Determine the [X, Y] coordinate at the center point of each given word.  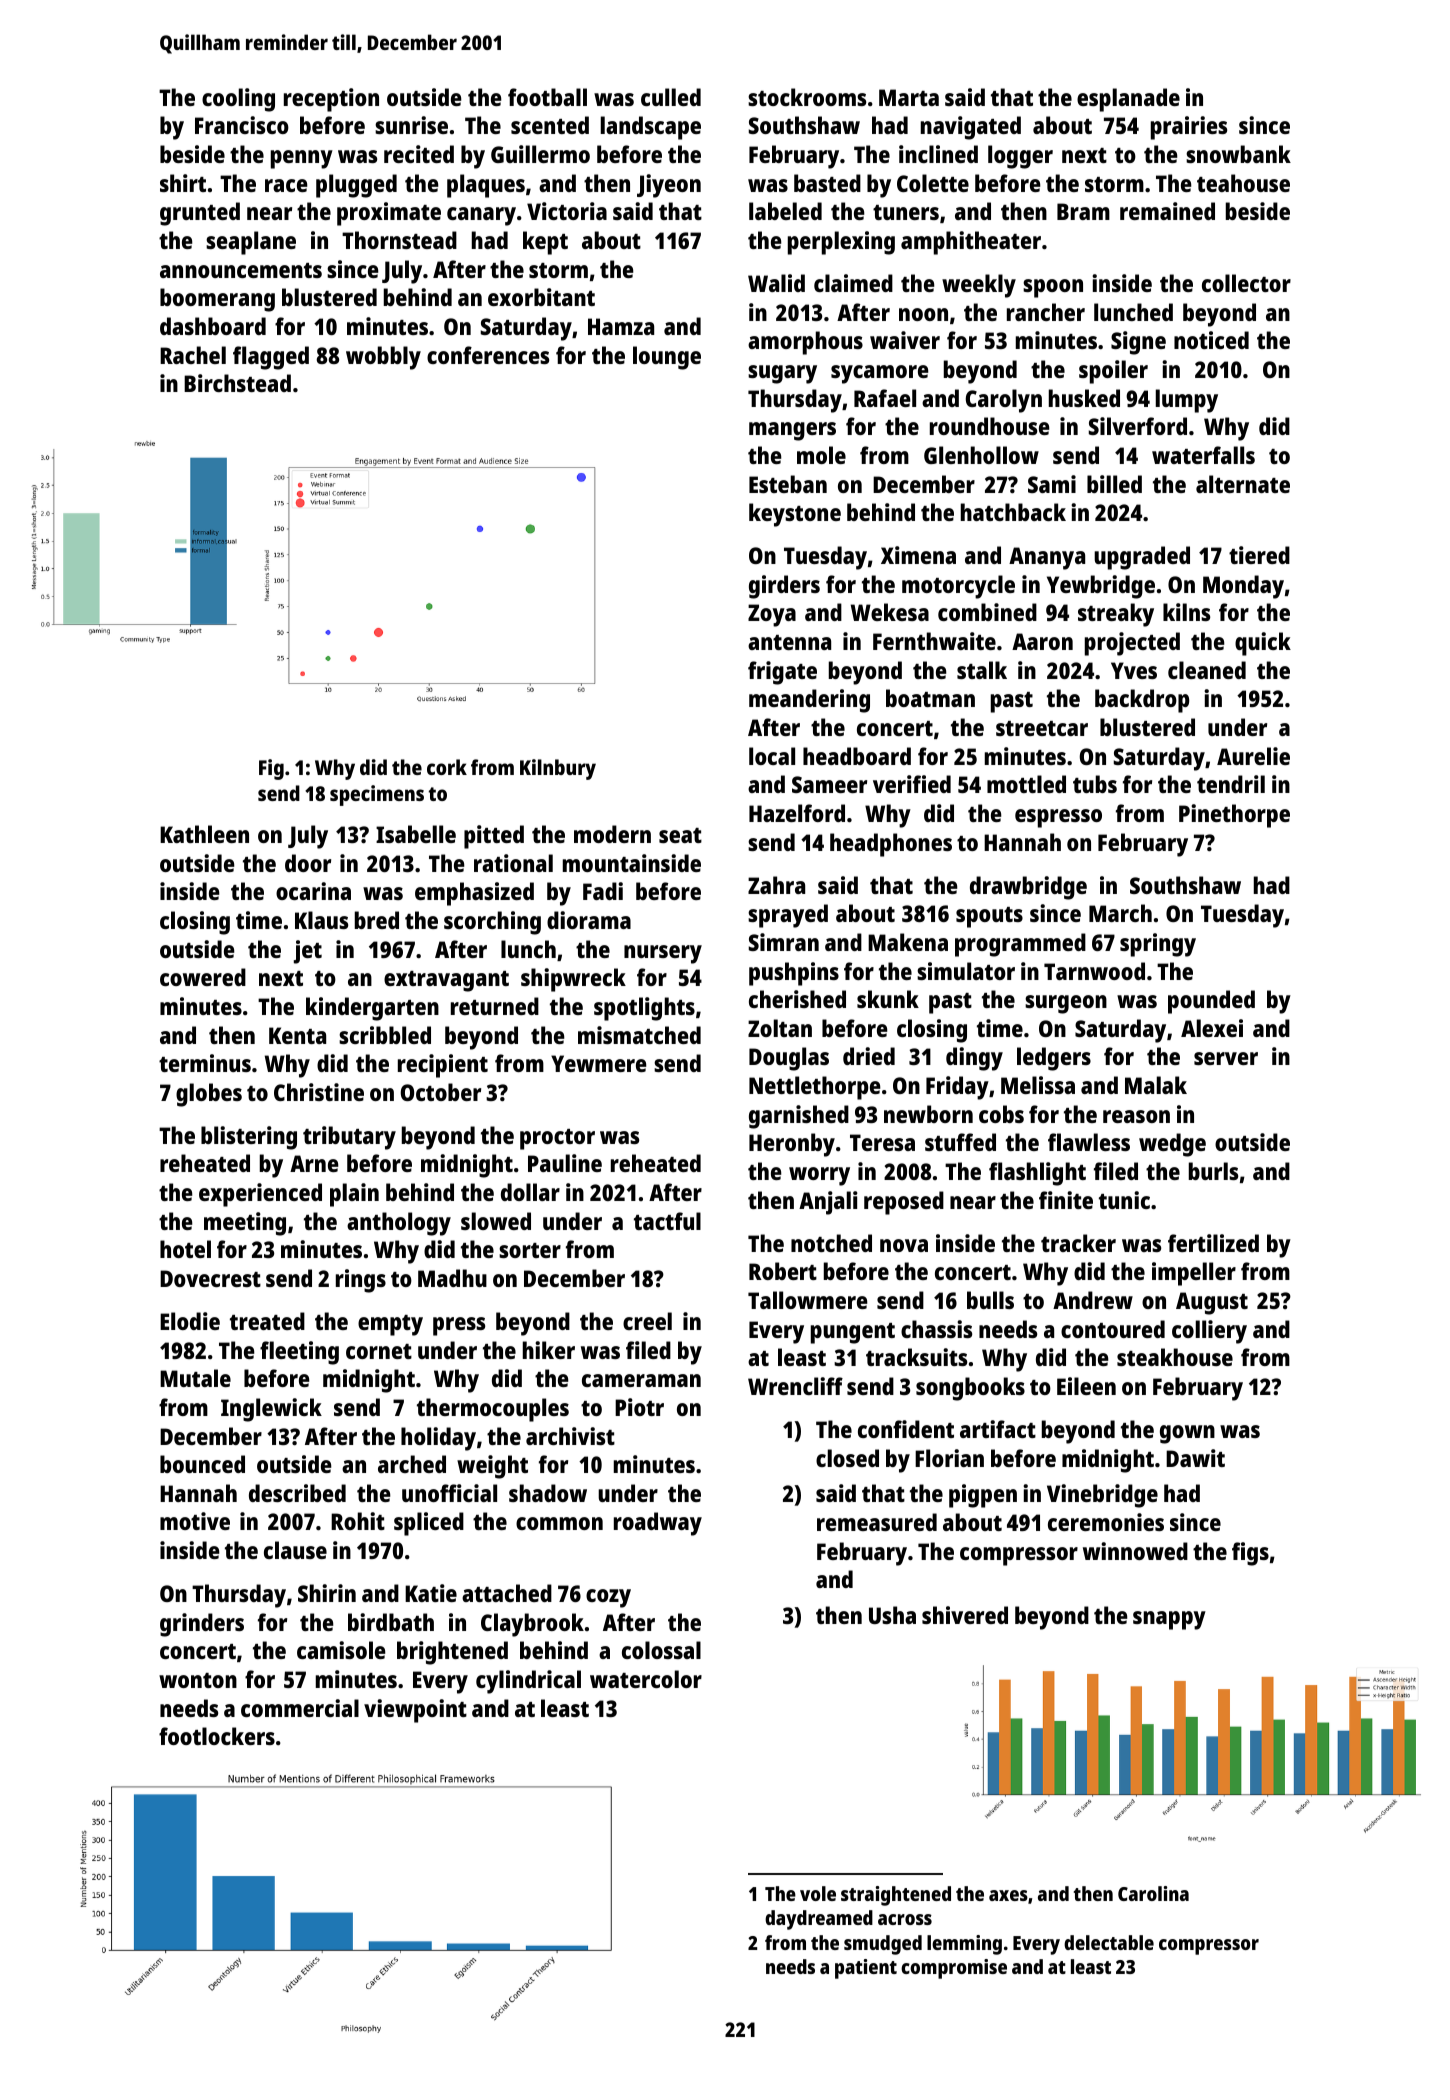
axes [1008, 1895]
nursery [663, 954]
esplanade [1128, 100]
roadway [658, 1524]
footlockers [217, 1736]
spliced [429, 1524]
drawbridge [1028, 888]
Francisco [242, 125]
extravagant [446, 981]
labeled [785, 211]
